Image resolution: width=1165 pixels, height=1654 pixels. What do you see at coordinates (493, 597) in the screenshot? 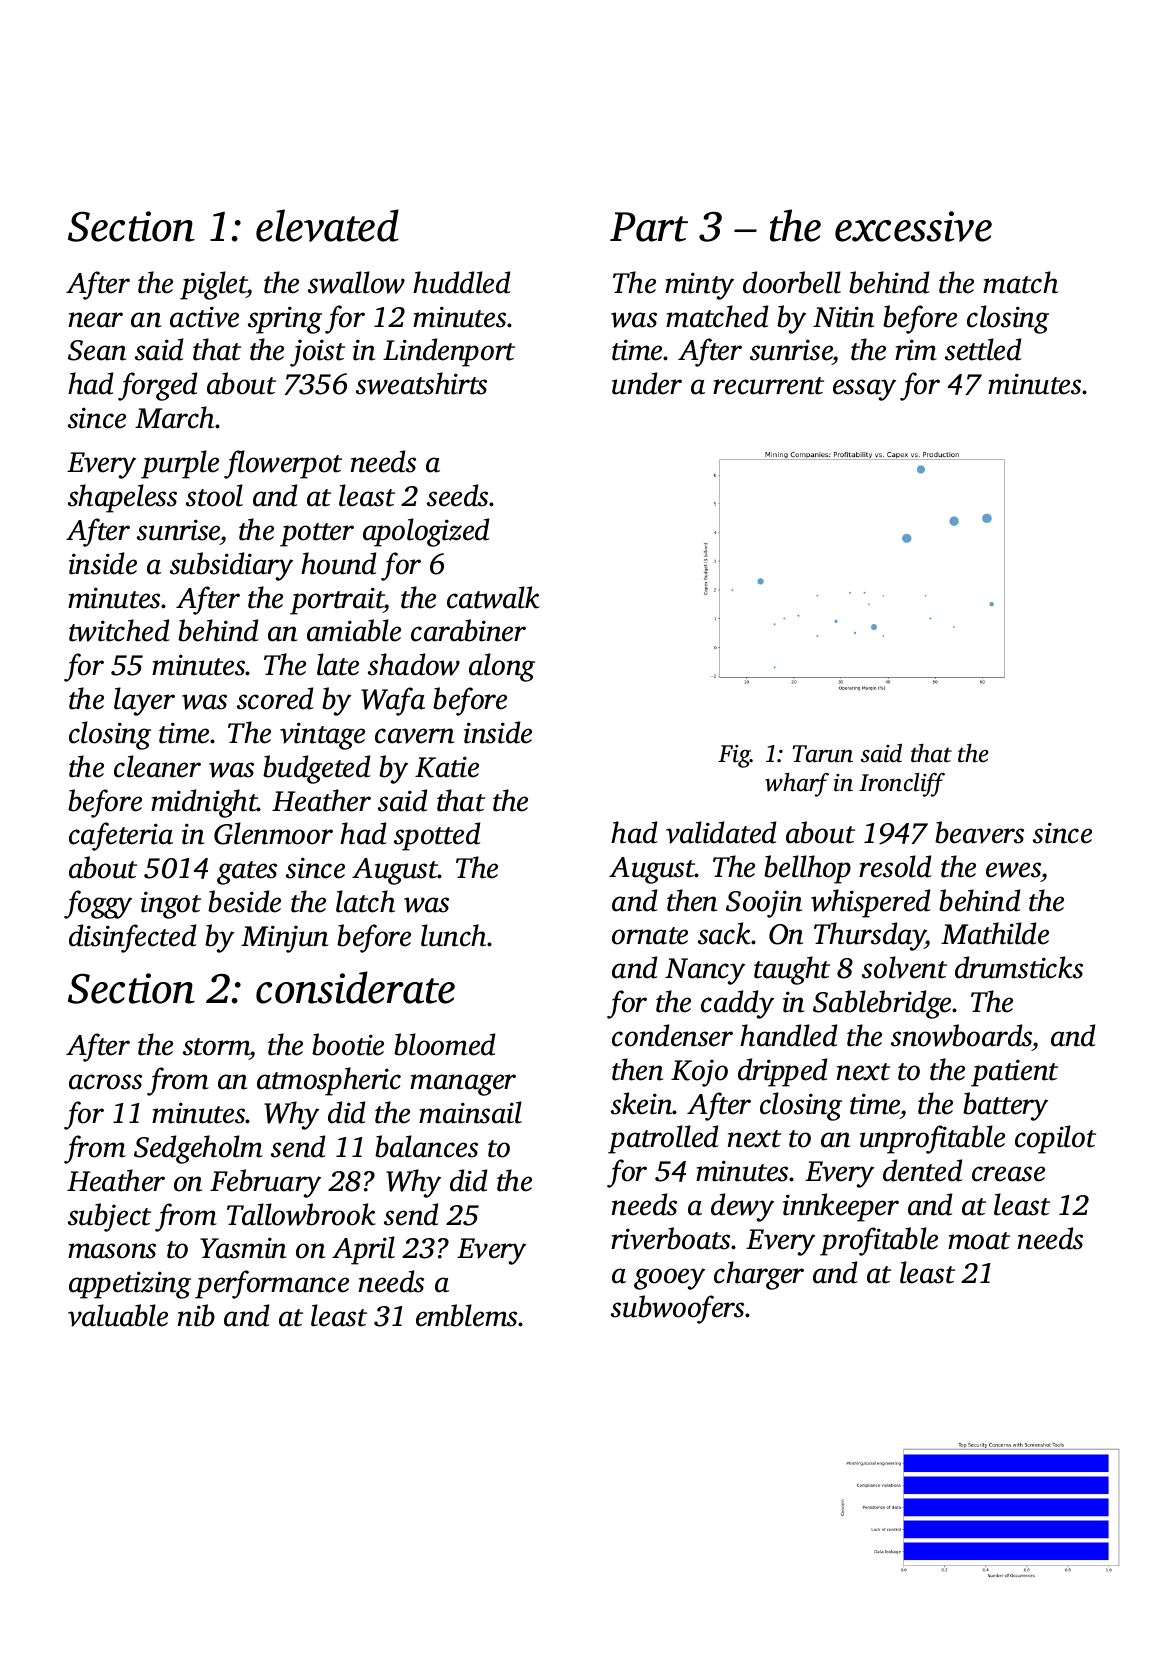
I see `catwalk` at bounding box center [493, 597].
